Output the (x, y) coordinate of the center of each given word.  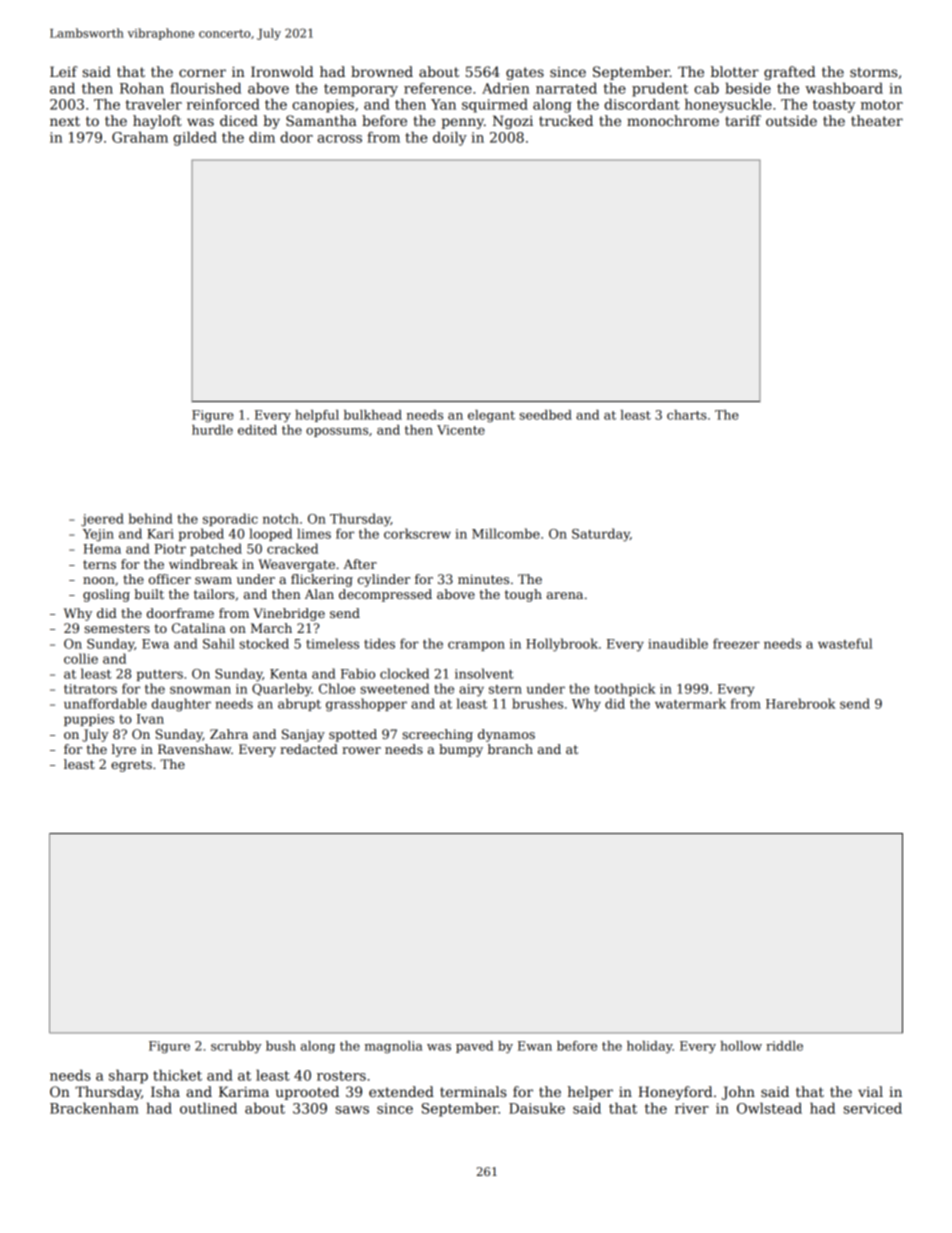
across (339, 139)
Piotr (170, 549)
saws (352, 1110)
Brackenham (94, 1108)
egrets (131, 766)
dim (262, 137)
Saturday (601, 535)
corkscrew (417, 533)
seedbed (545, 415)
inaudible (678, 643)
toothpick (625, 689)
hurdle (212, 430)
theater (877, 120)
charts (687, 415)
